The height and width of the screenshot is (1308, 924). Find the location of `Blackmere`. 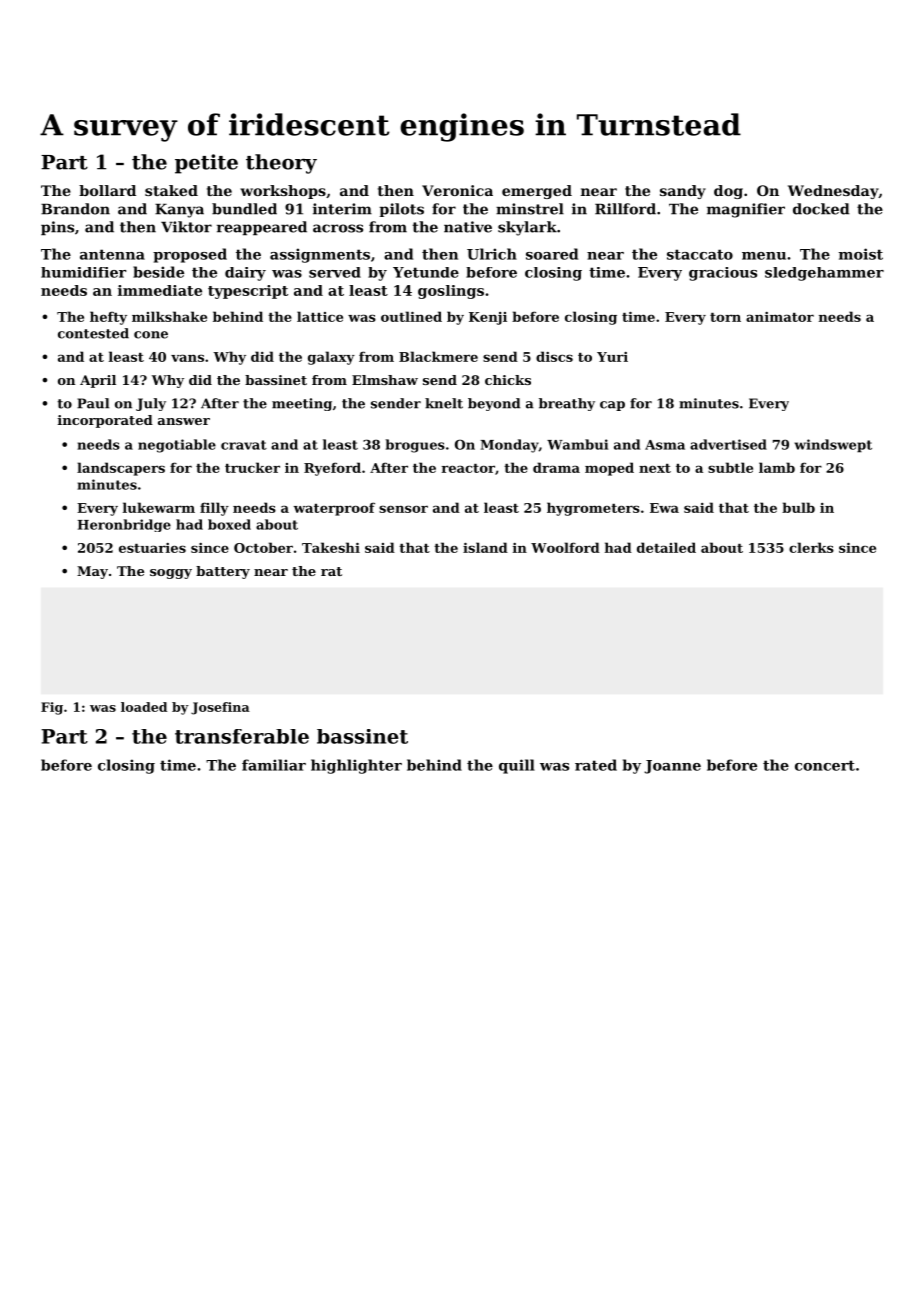

Blackmere is located at coordinates (438, 356).
